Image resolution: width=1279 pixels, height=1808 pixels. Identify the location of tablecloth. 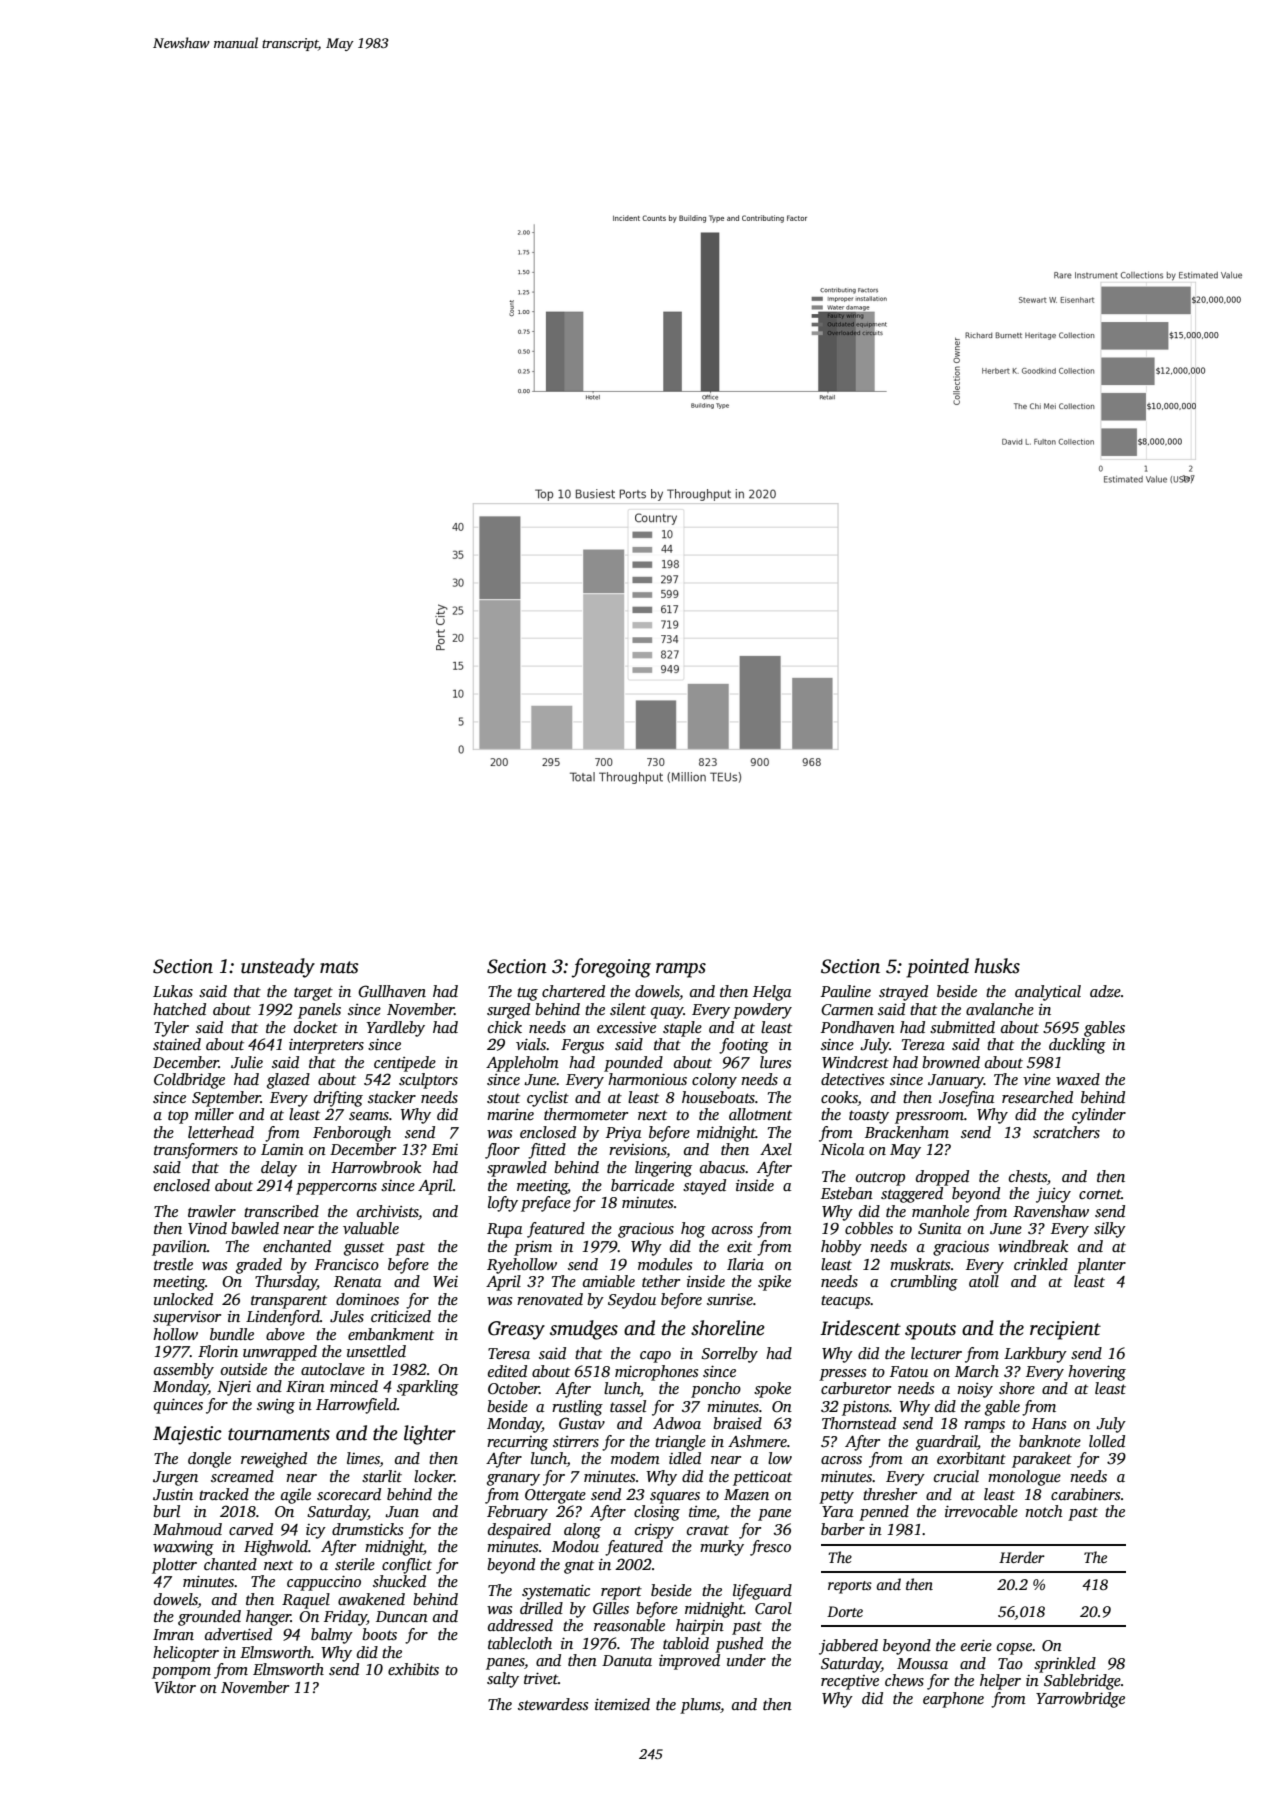
(520, 1643).
